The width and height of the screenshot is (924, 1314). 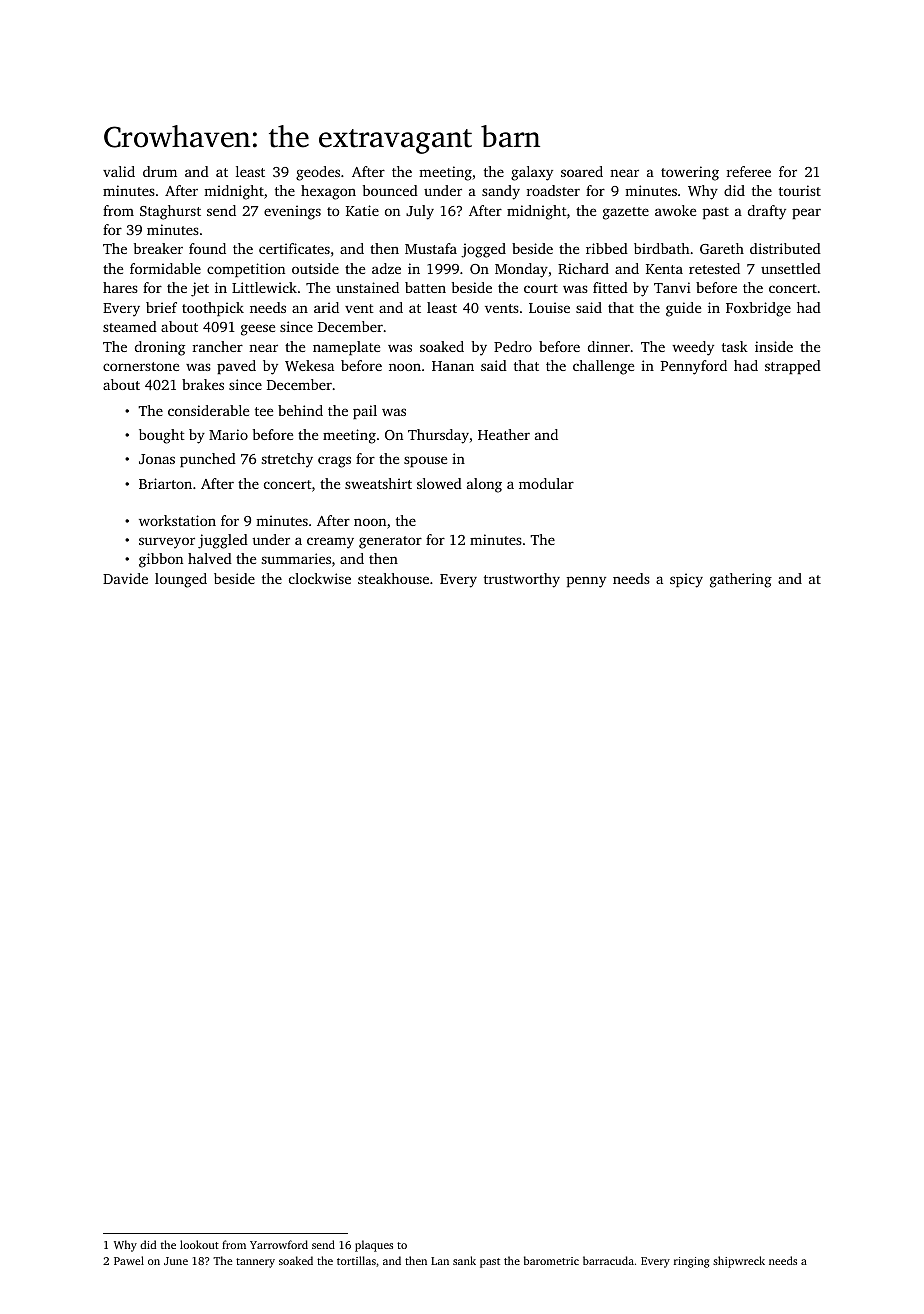 What do you see at coordinates (374, 1246) in the screenshot?
I see `plaques` at bounding box center [374, 1246].
